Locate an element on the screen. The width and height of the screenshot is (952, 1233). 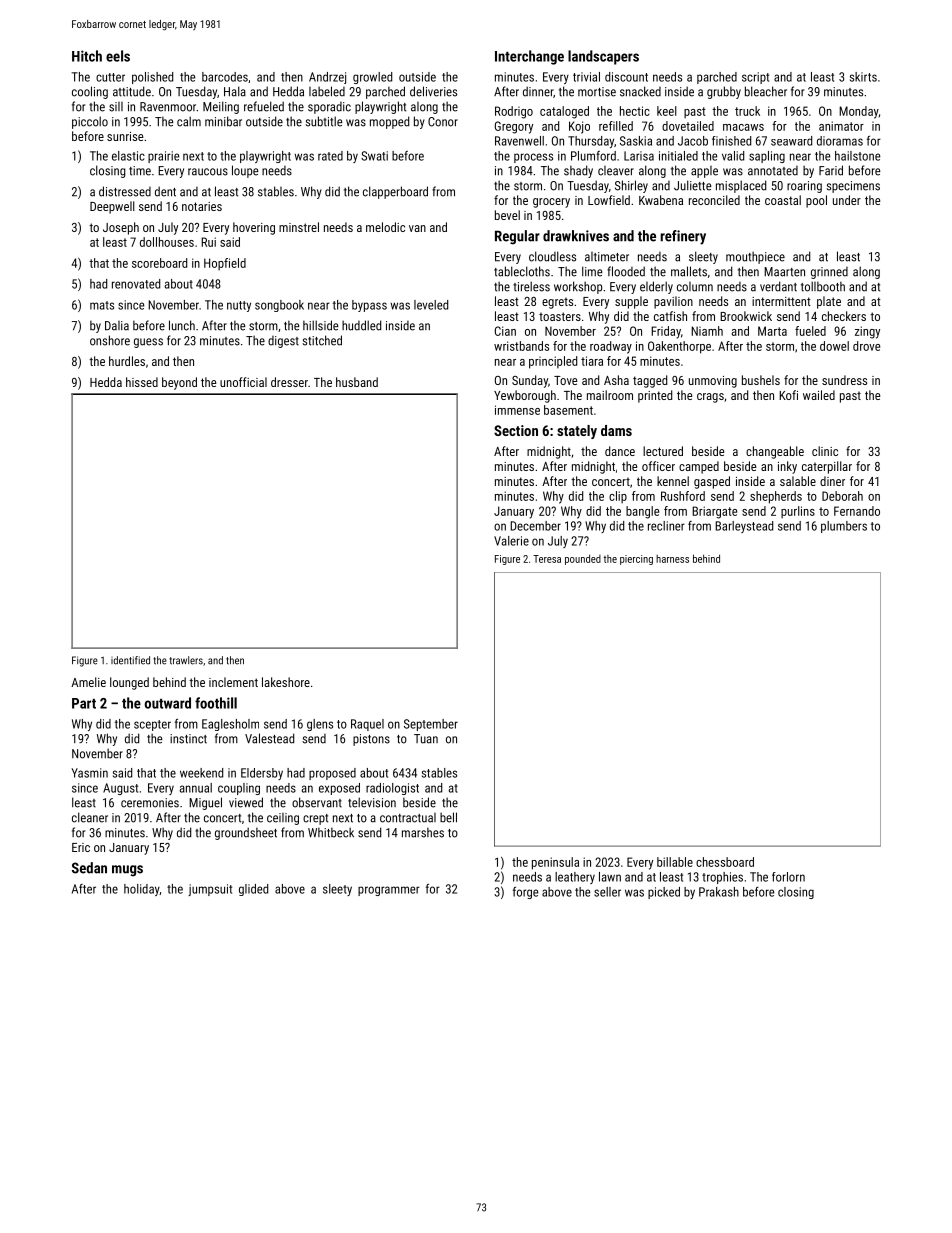
trawlers is located at coordinates (186, 660).
